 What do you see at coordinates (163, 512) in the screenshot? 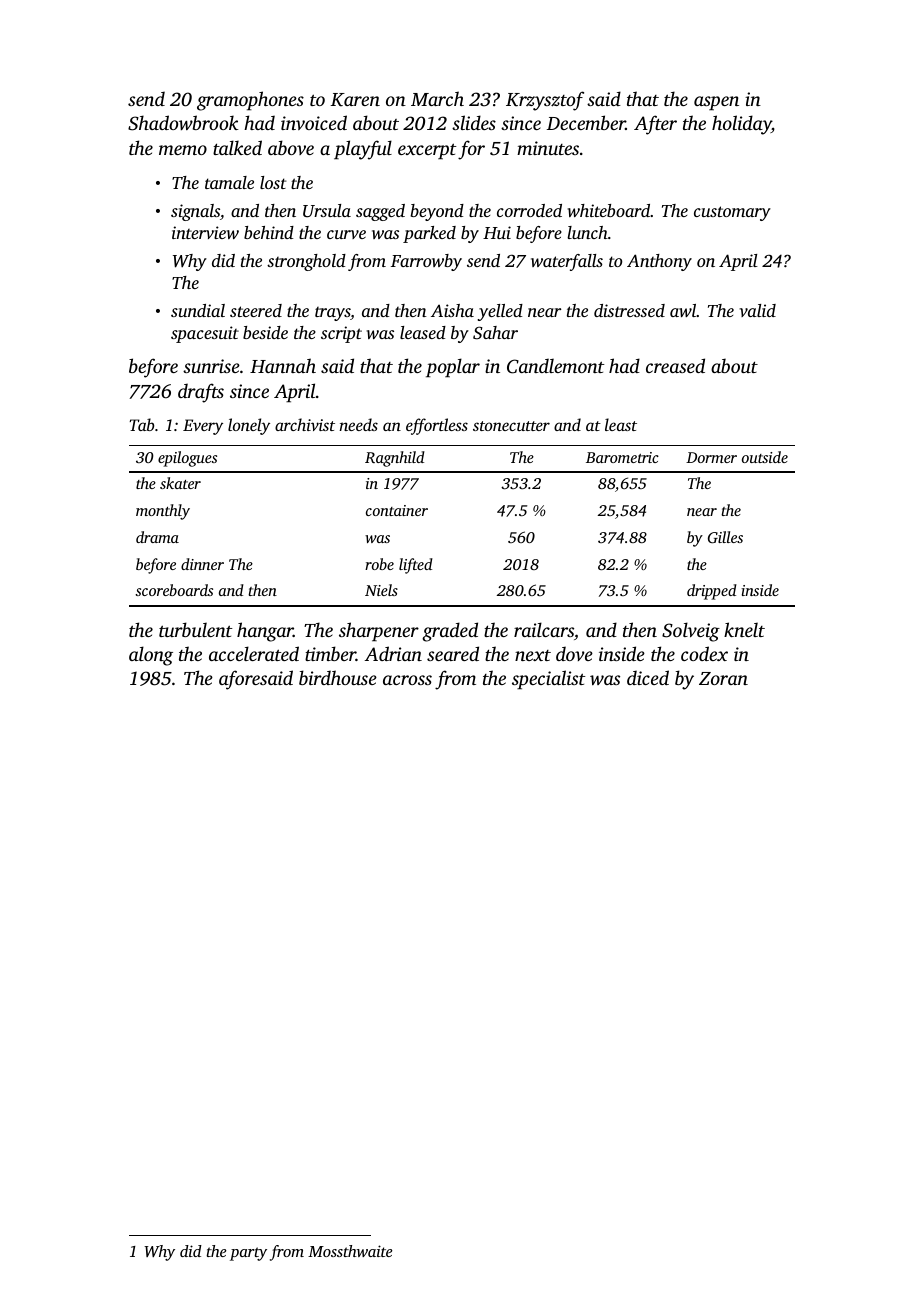
I see `monthly` at bounding box center [163, 512].
